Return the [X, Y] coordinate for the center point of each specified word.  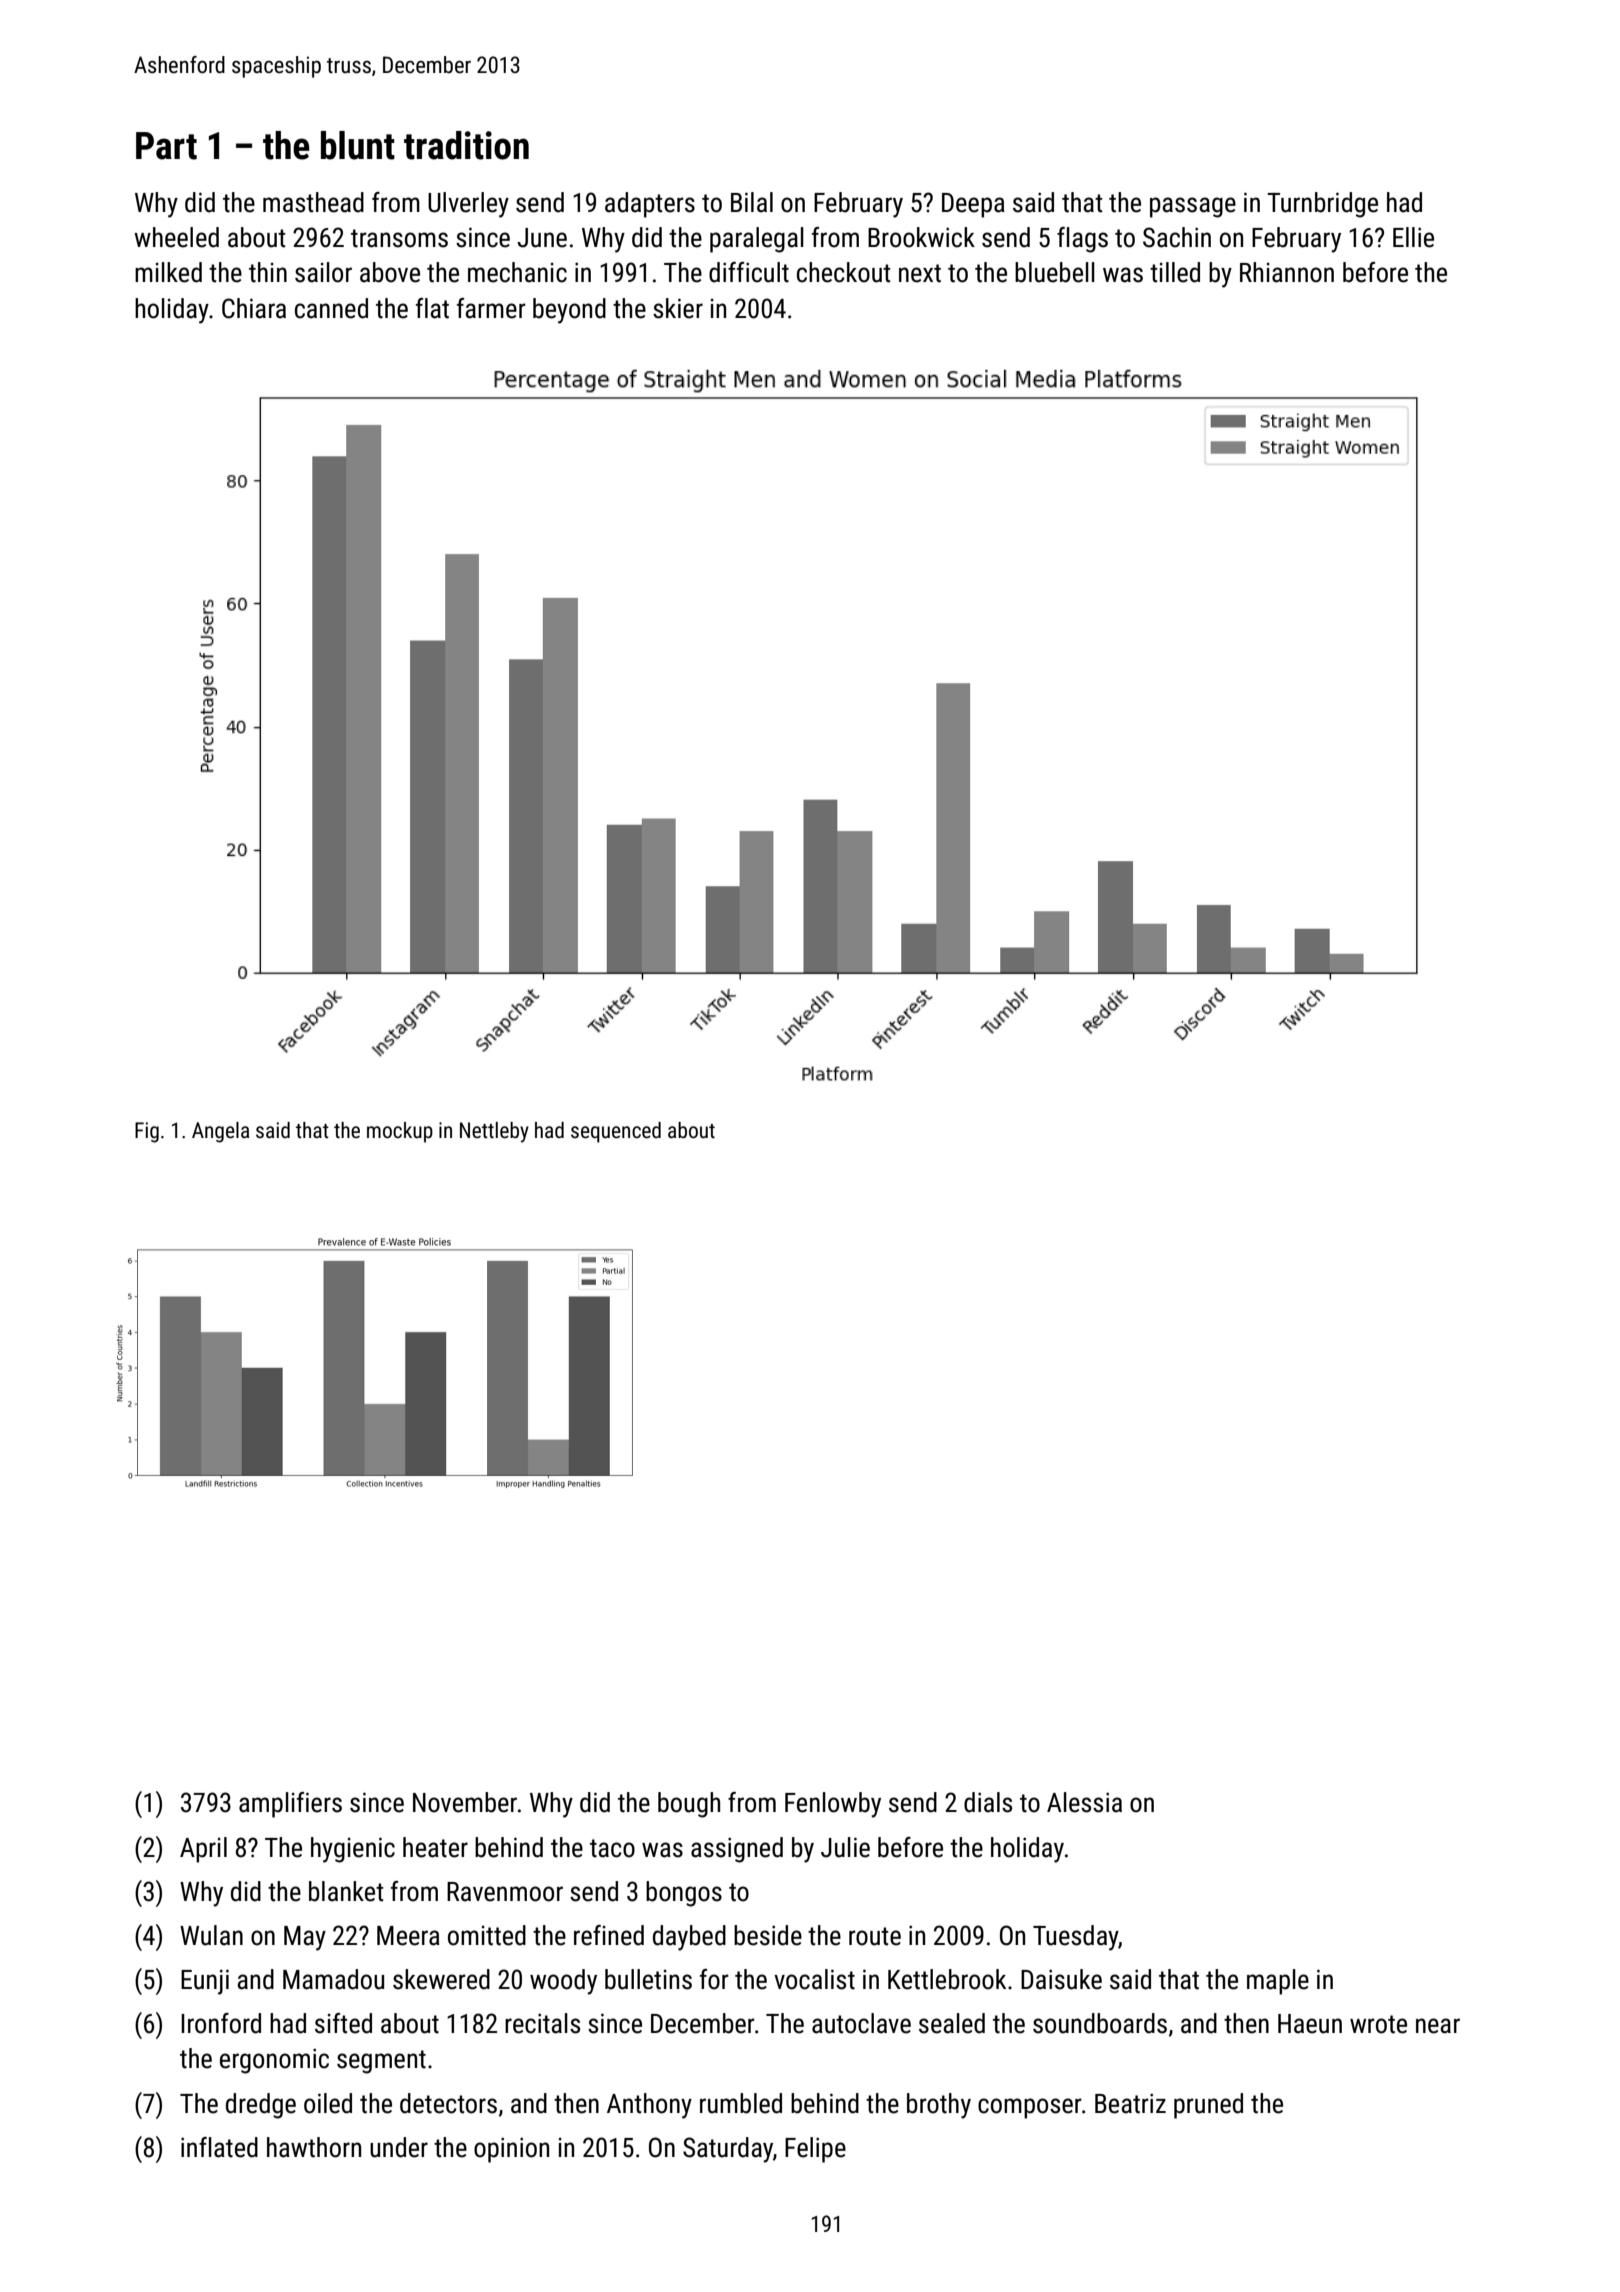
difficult [749, 272]
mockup [400, 1132]
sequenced [616, 1132]
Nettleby [494, 1132]
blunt [358, 145]
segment [381, 2062]
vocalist [814, 1979]
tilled [1175, 272]
